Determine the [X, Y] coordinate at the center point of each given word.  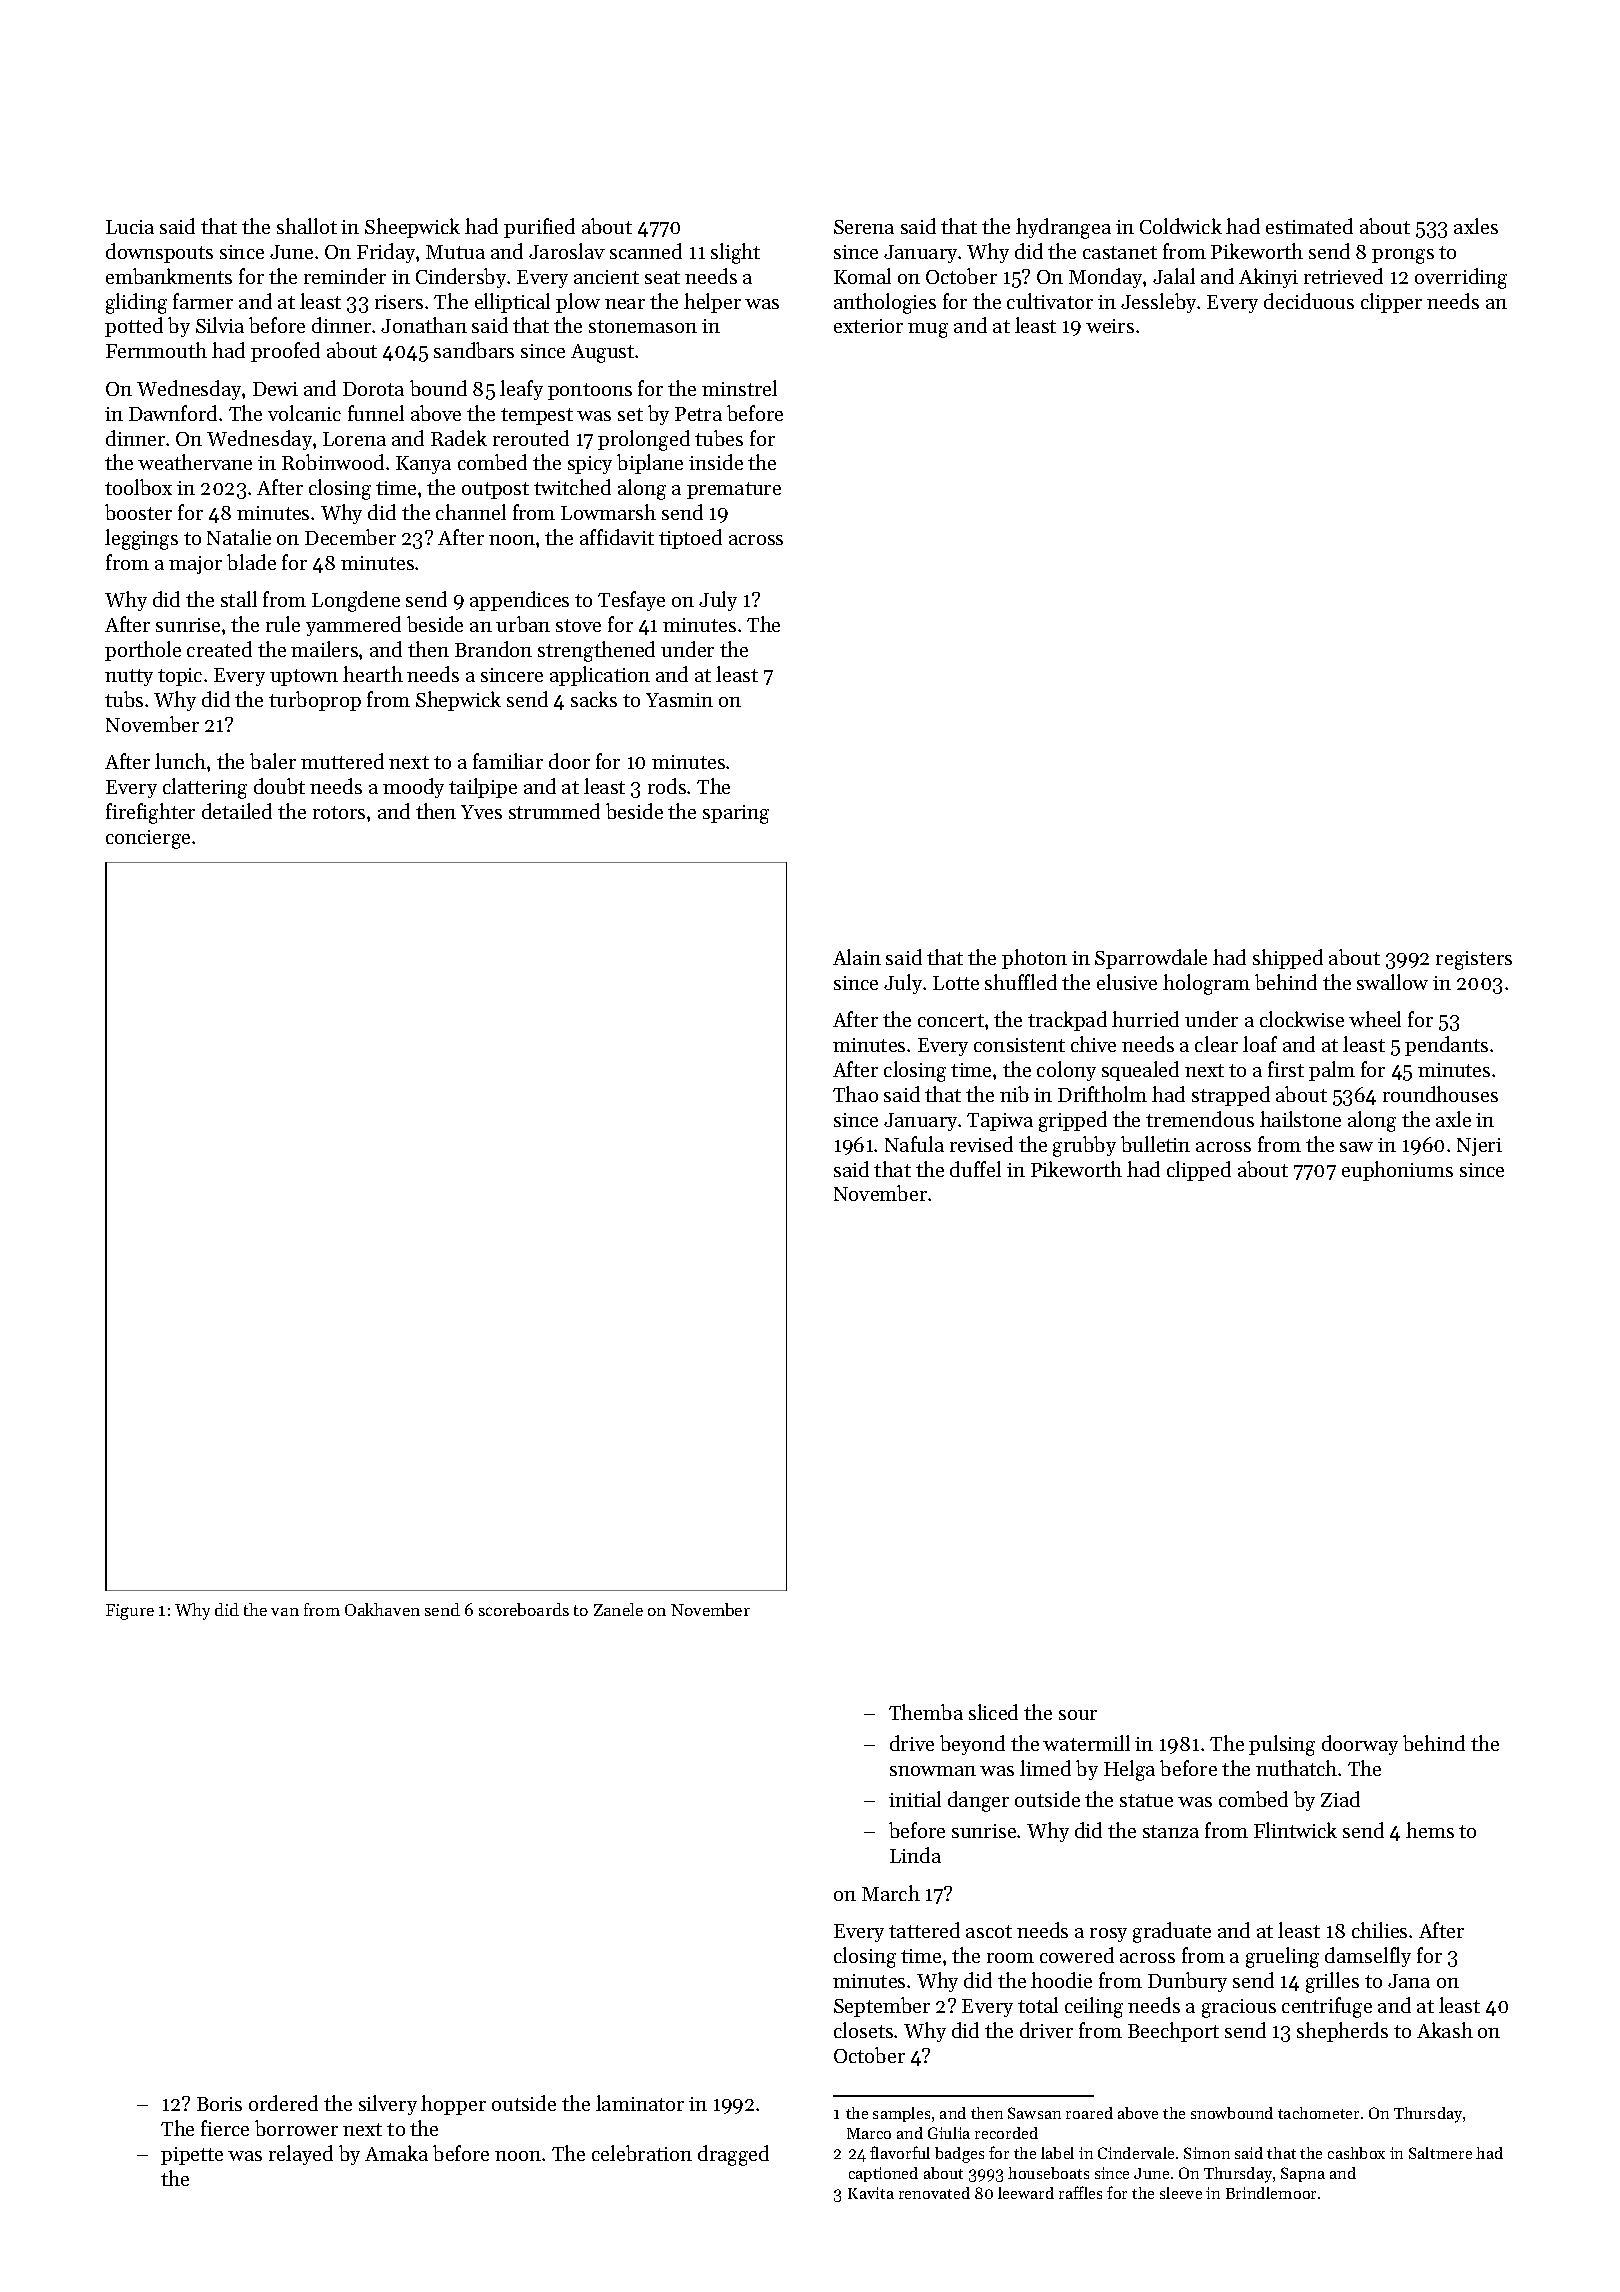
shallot [307, 226]
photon [1034, 959]
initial [915, 1799]
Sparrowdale [1151, 959]
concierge [148, 839]
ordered [283, 2103]
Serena [864, 227]
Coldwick [1181, 226]
